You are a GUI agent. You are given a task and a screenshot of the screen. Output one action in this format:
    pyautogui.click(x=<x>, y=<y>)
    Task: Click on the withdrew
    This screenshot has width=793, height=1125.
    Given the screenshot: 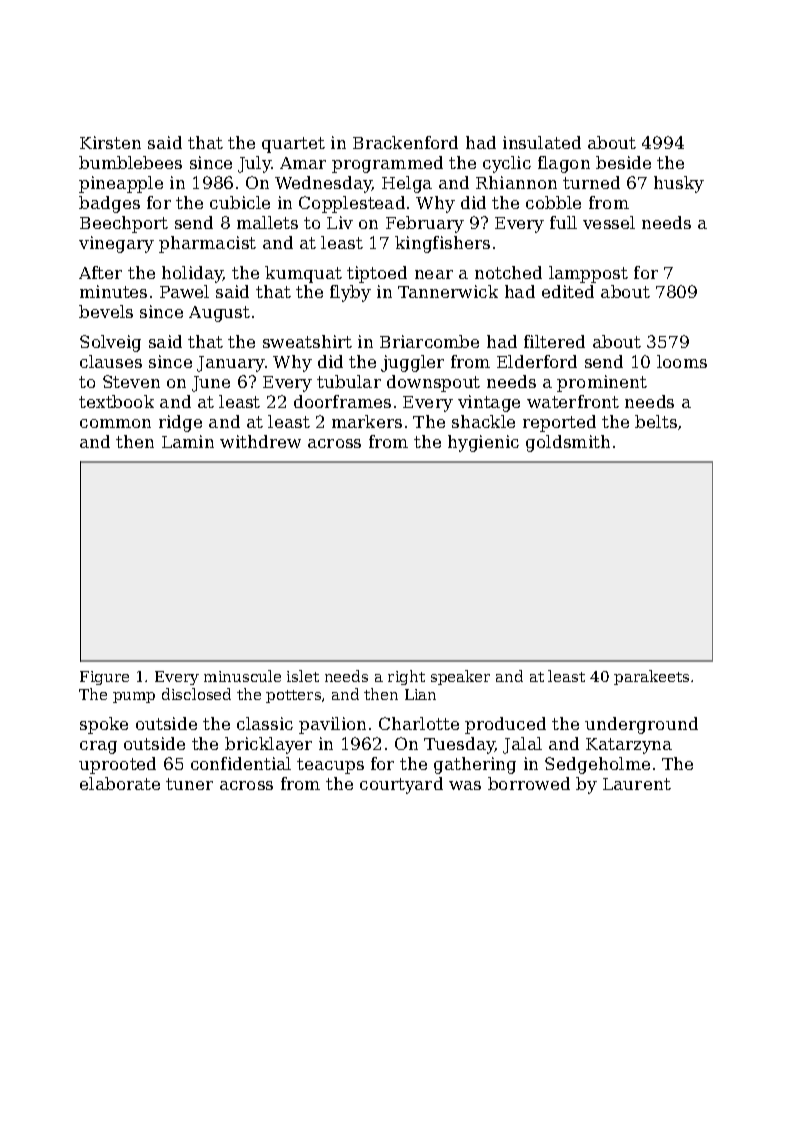 What is the action you would take?
    pyautogui.click(x=260, y=441)
